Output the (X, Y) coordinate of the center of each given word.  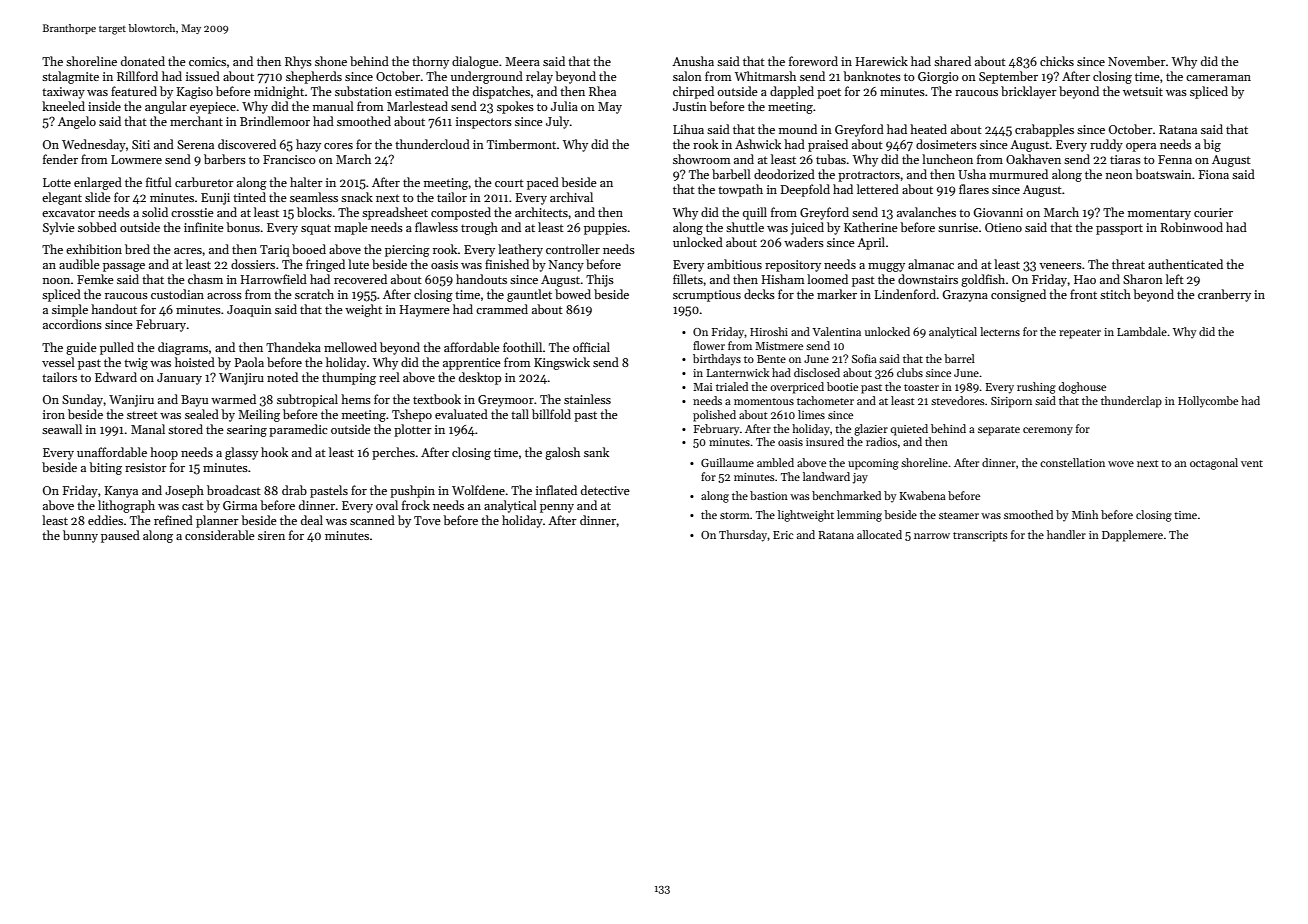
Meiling (259, 415)
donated (143, 61)
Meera (522, 61)
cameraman (1218, 78)
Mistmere (779, 346)
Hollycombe (1208, 402)
